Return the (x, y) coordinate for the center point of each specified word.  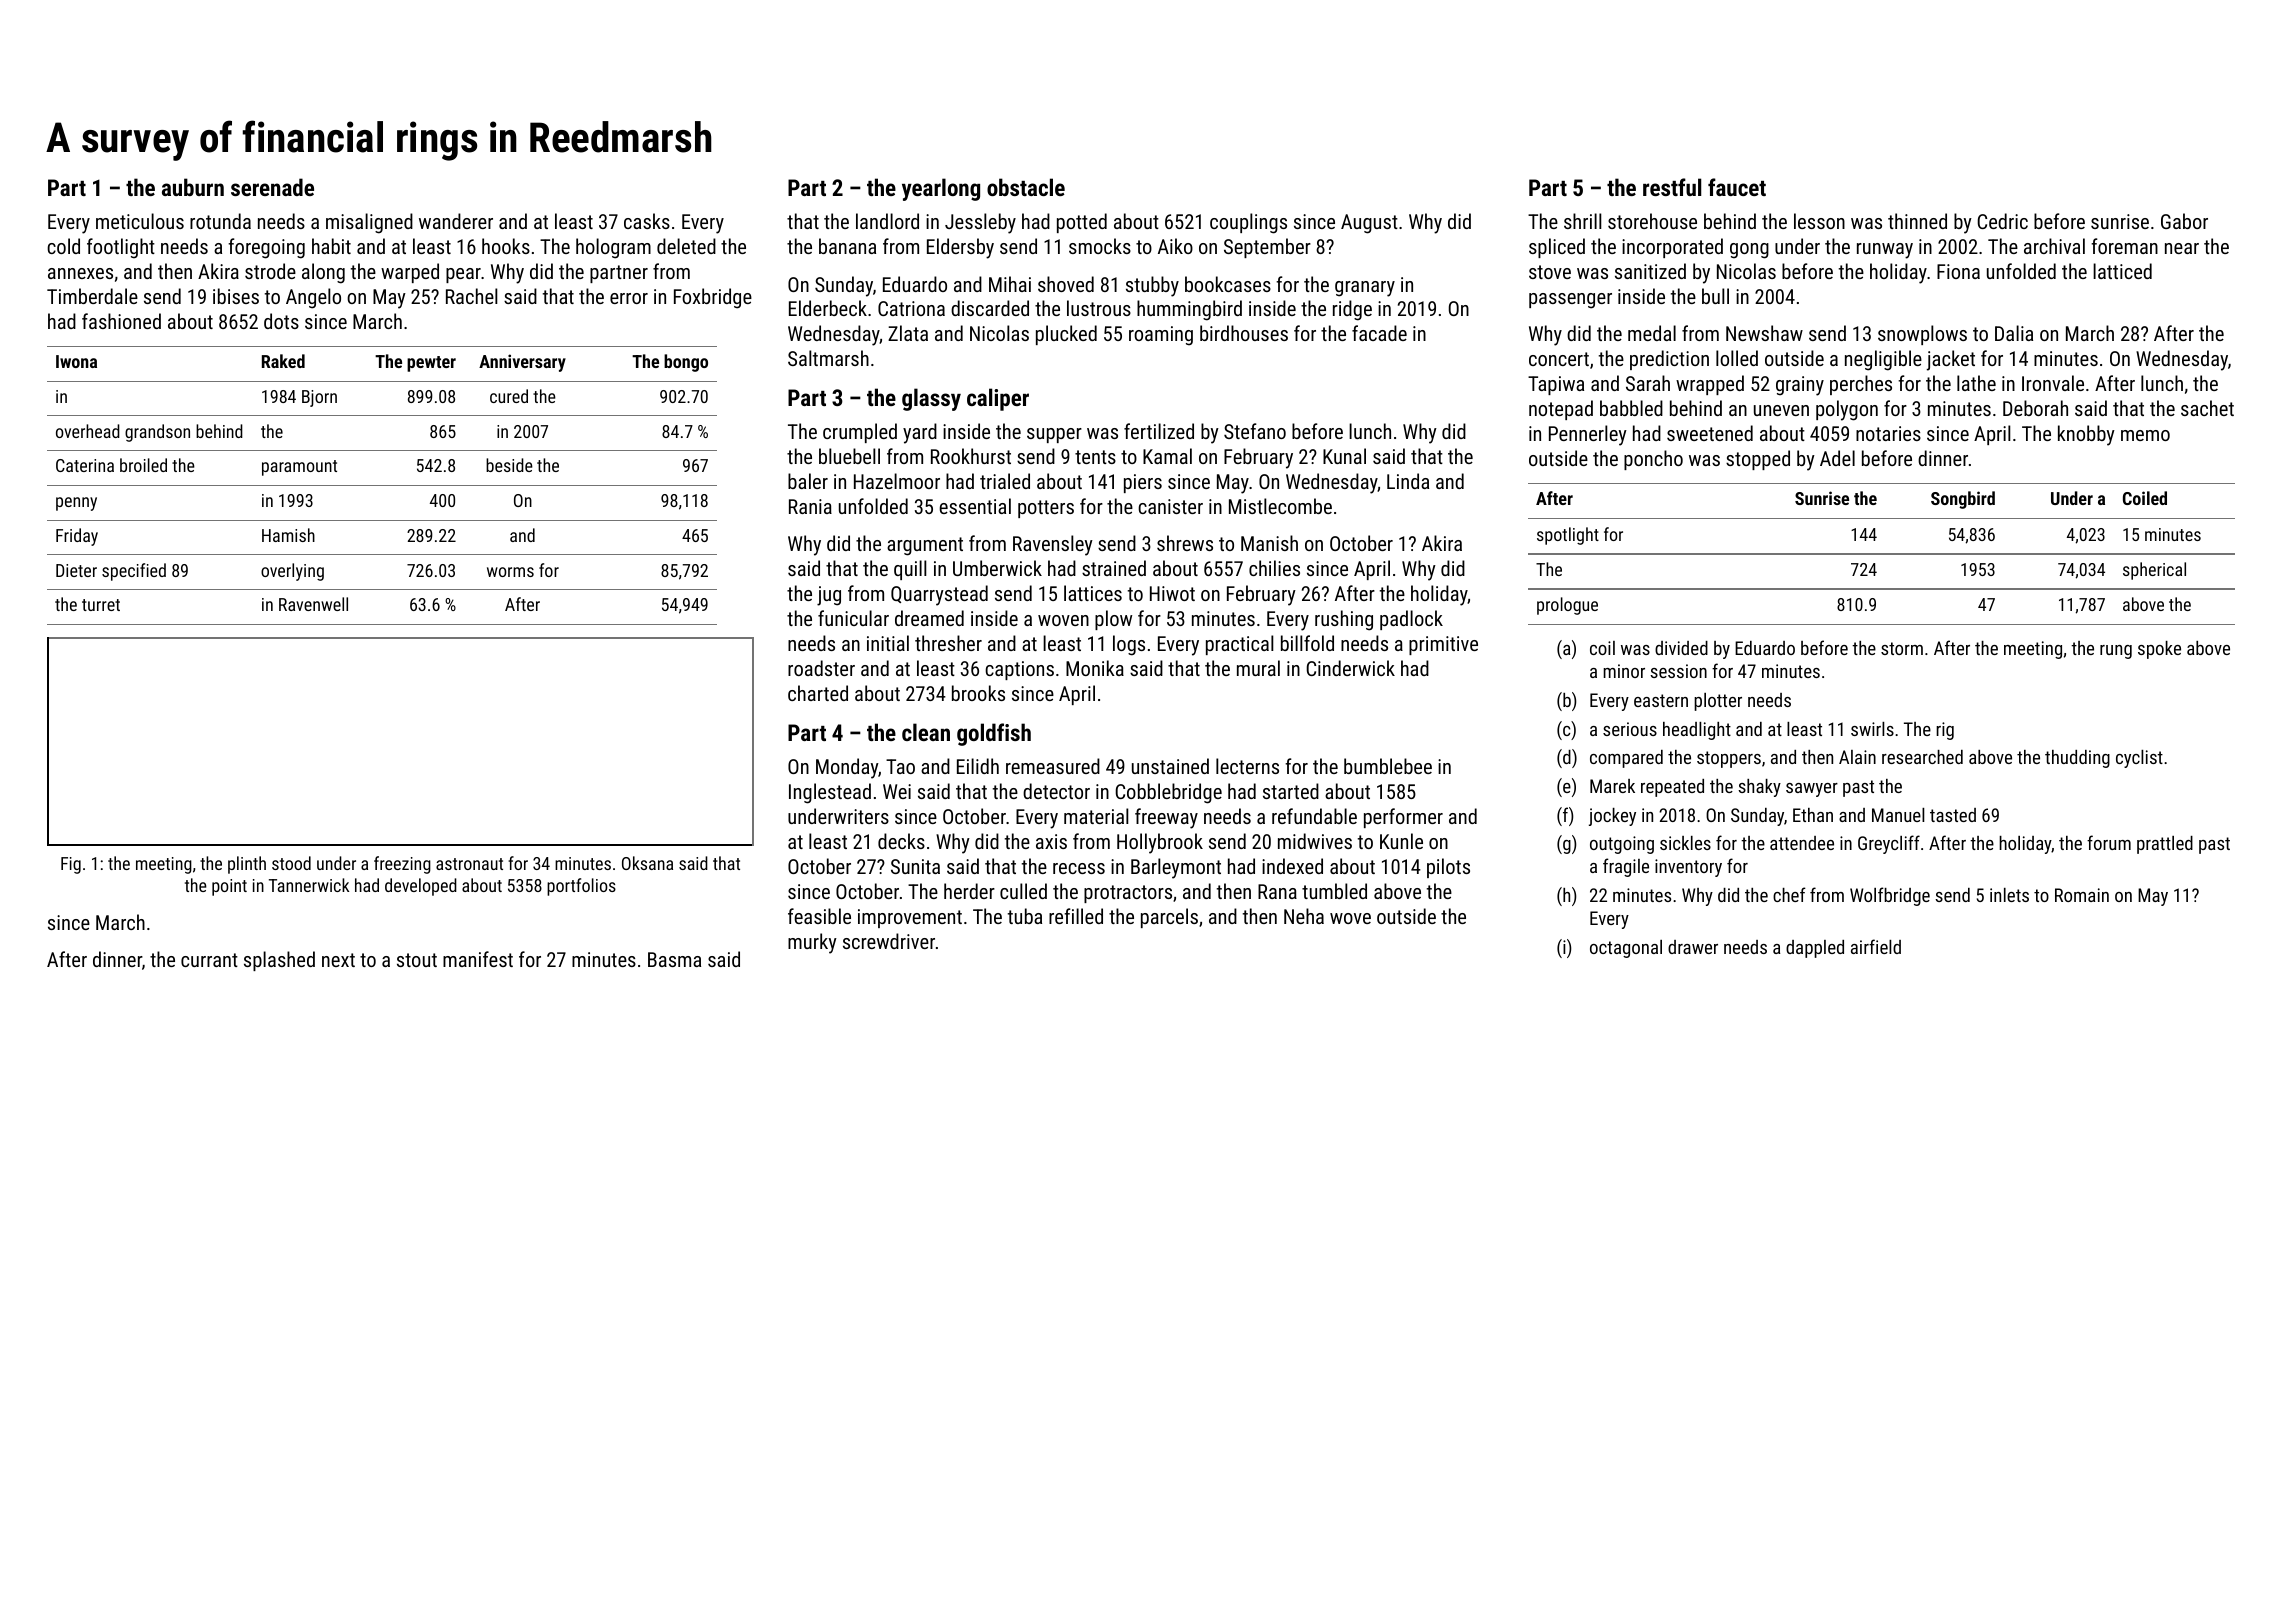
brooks (978, 693)
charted (818, 693)
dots (281, 321)
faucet (1737, 187)
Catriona (911, 308)
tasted (1953, 815)
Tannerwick (309, 885)
